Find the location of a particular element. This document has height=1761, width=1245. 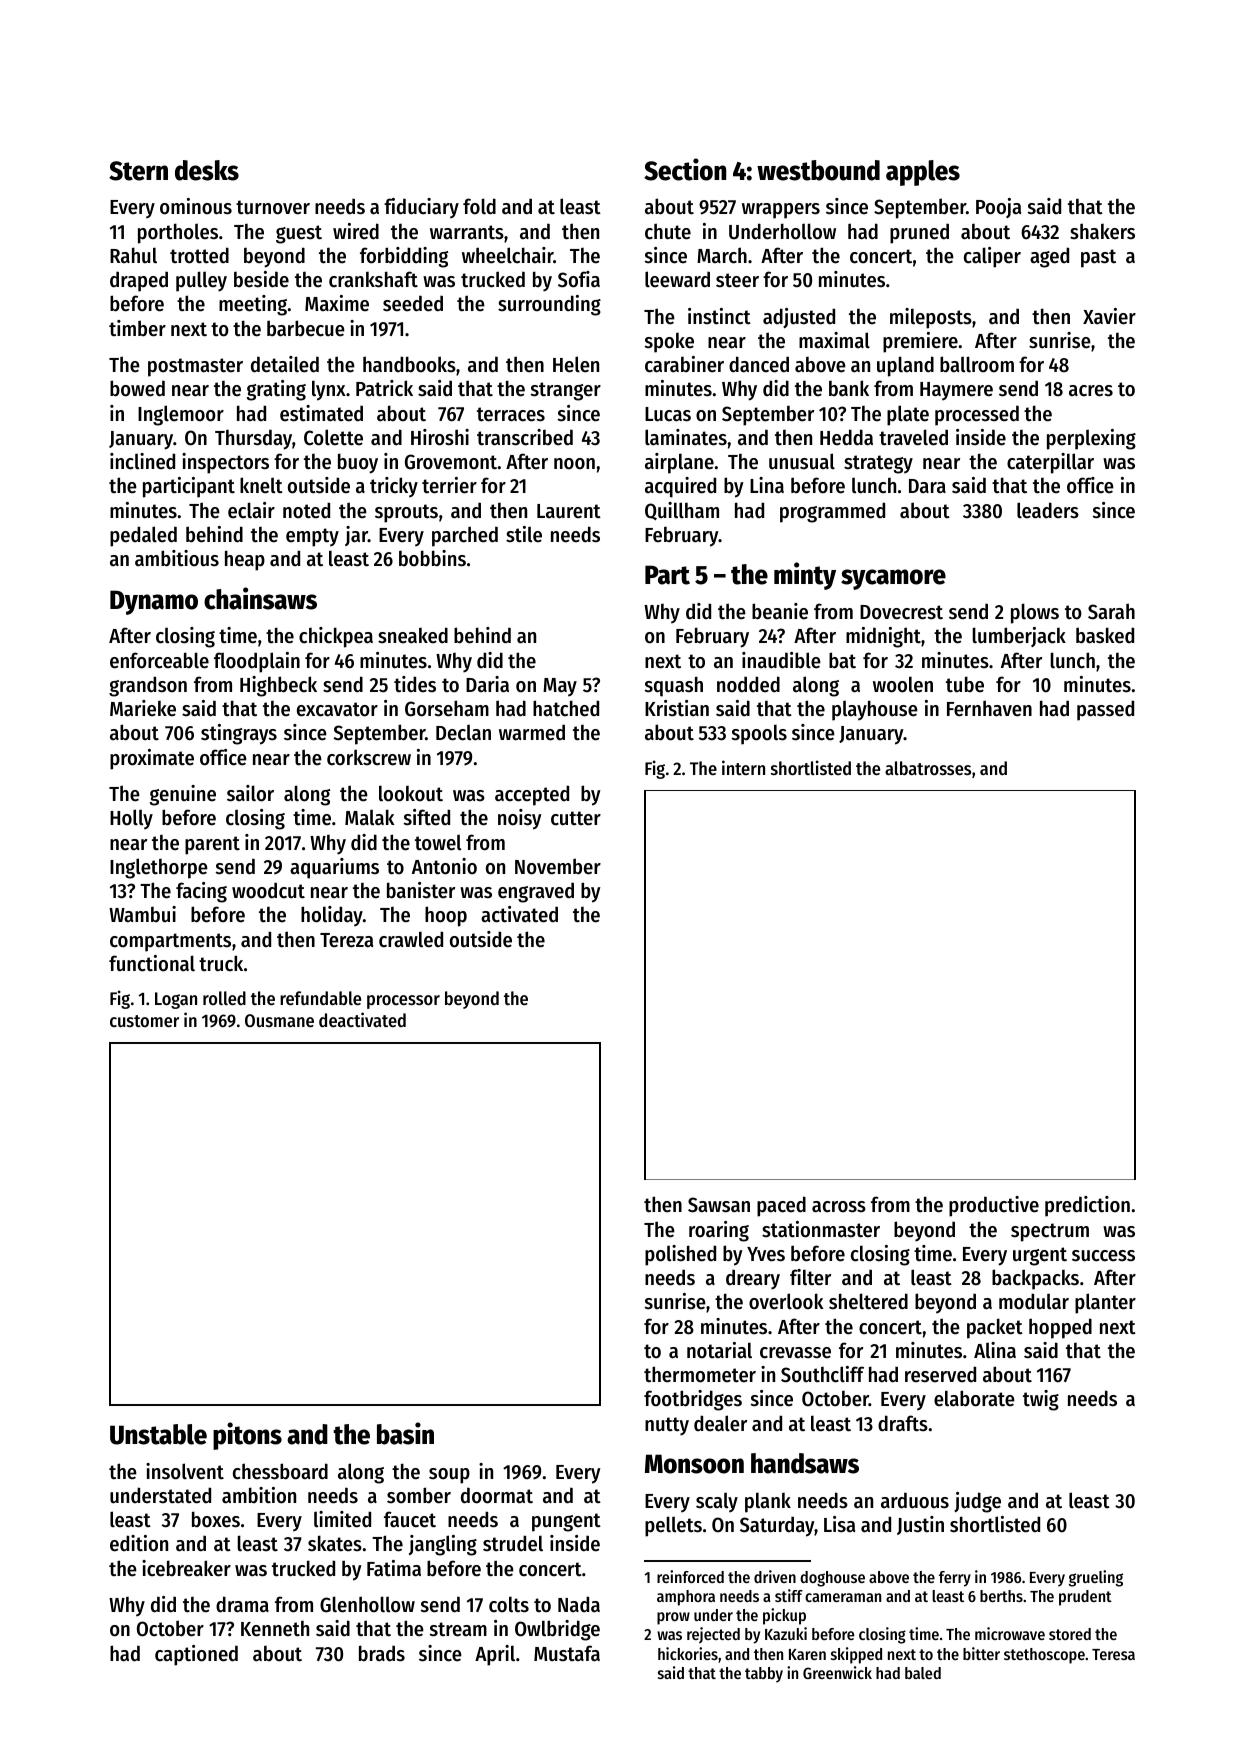

across is located at coordinates (839, 1207).
